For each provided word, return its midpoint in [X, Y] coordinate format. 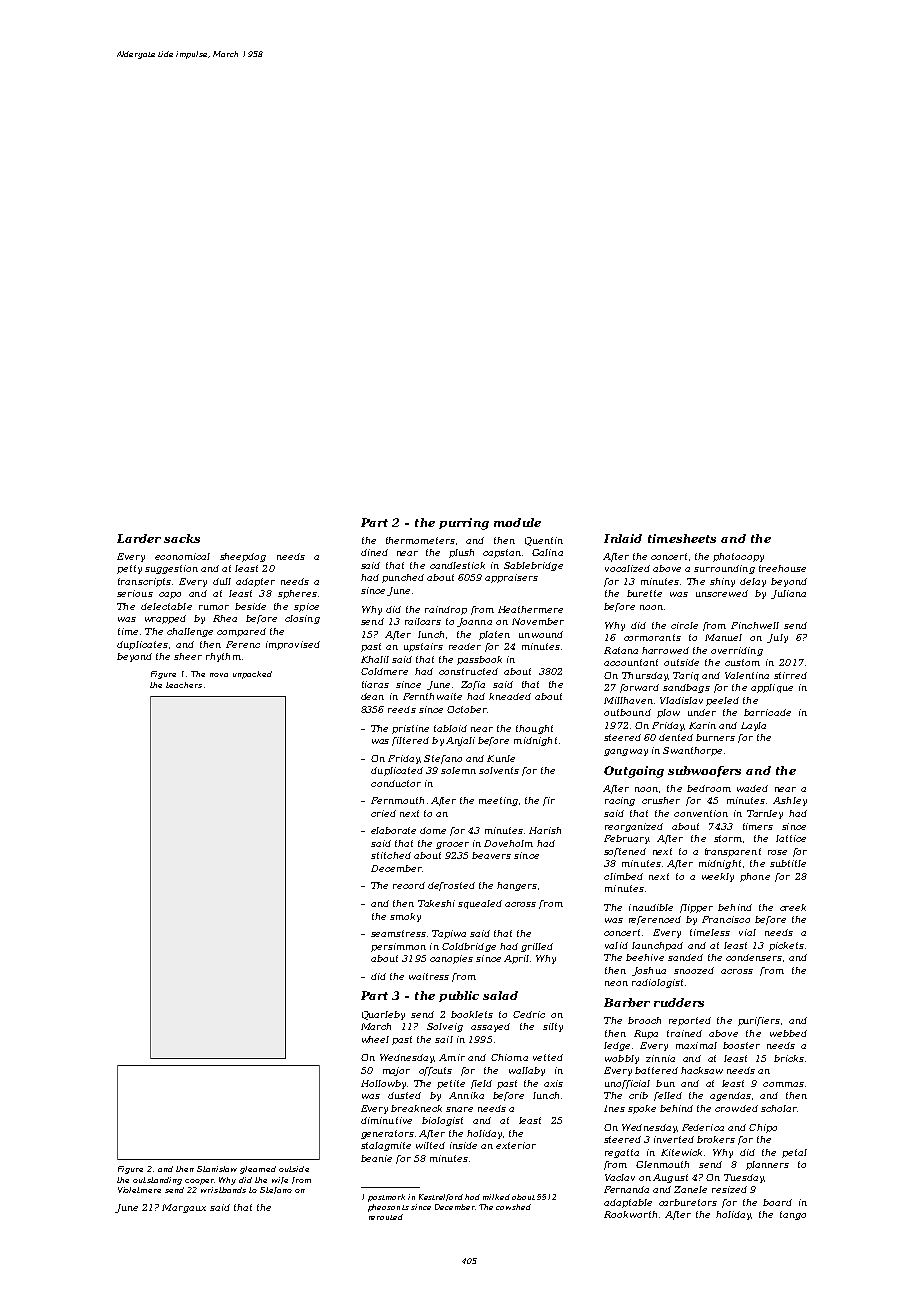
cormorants [652, 637]
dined [374, 552]
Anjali [460, 741]
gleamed [258, 1170]
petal [794, 1153]
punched [403, 578]
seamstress [398, 933]
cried [383, 813]
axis [553, 1083]
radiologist [657, 983]
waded [752, 788]
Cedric [529, 1014]
